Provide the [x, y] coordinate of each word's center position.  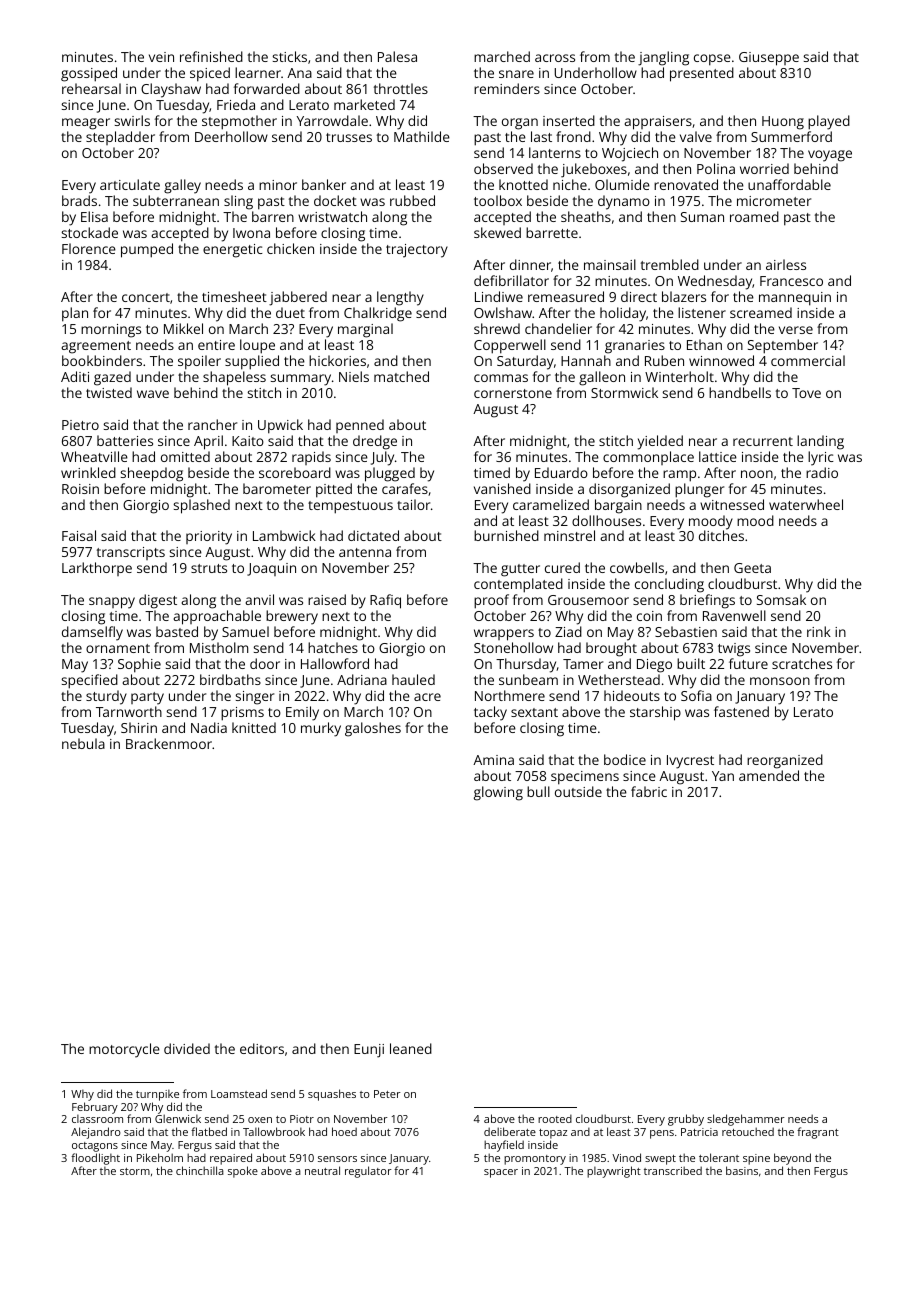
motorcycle [124, 1050]
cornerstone [513, 393]
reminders [507, 88]
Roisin [80, 489]
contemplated [518, 585]
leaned [411, 1048]
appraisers [658, 123]
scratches [802, 663]
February [95, 1108]
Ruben [664, 360]
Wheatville [94, 456]
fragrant [818, 1133]
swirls [132, 120]
